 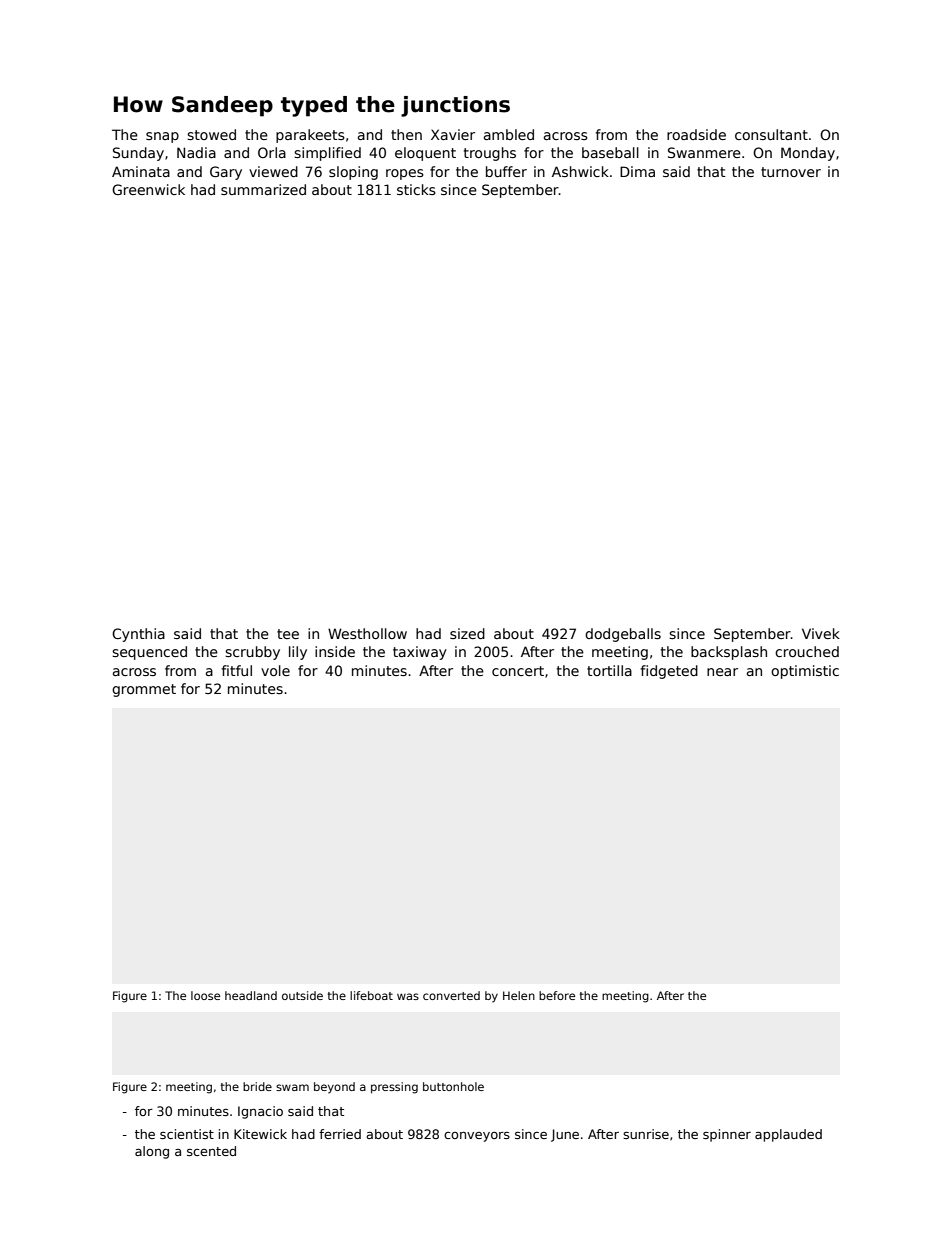 What do you see at coordinates (205, 995) in the screenshot?
I see `loose` at bounding box center [205, 995].
